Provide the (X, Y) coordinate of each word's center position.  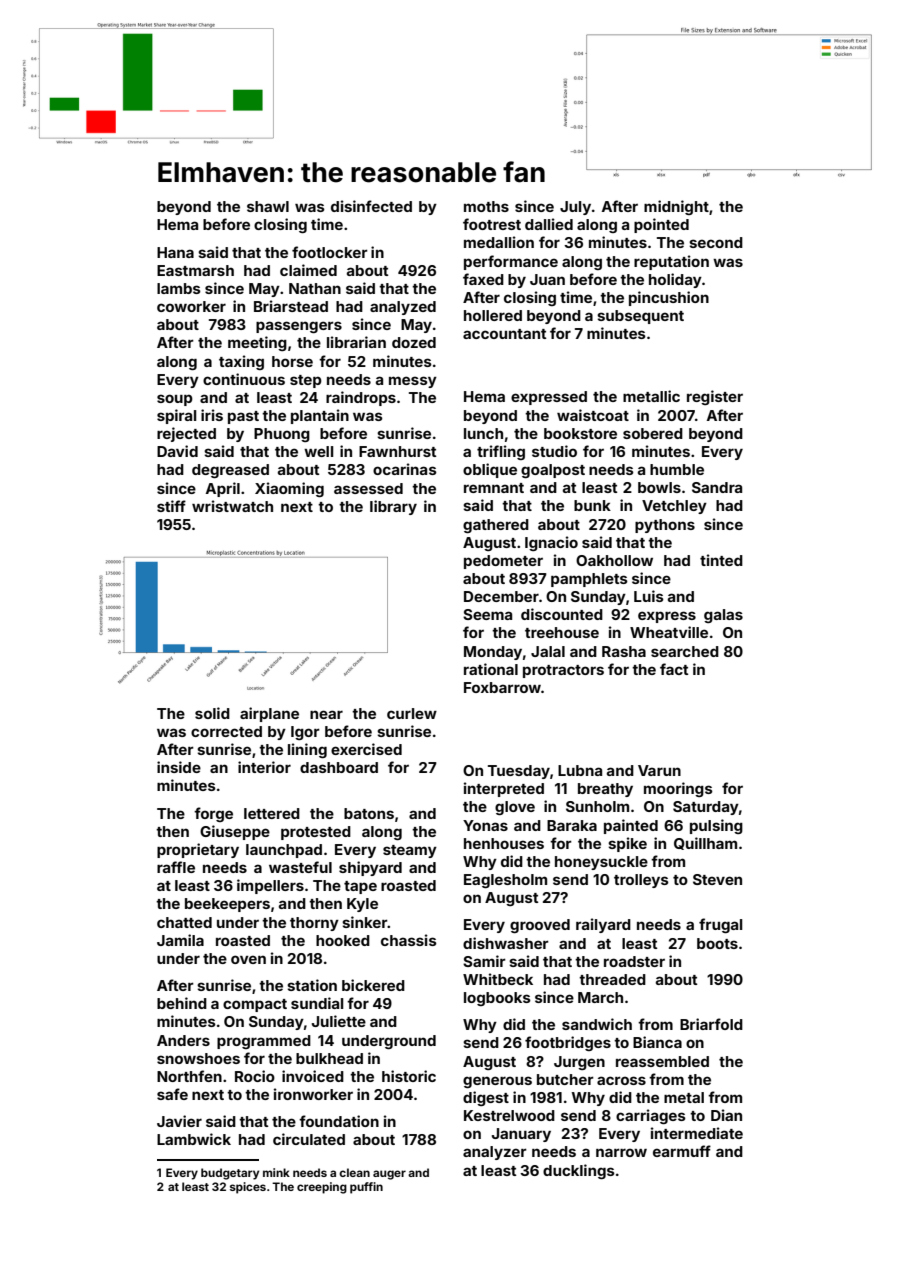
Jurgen (579, 1063)
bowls (659, 487)
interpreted (504, 789)
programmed (264, 1042)
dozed (414, 342)
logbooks (497, 999)
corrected (226, 731)
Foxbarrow (502, 687)
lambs (179, 288)
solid (212, 713)
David (177, 451)
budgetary (230, 1174)
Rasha (624, 651)
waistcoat (593, 415)
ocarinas (405, 469)
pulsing (716, 826)
